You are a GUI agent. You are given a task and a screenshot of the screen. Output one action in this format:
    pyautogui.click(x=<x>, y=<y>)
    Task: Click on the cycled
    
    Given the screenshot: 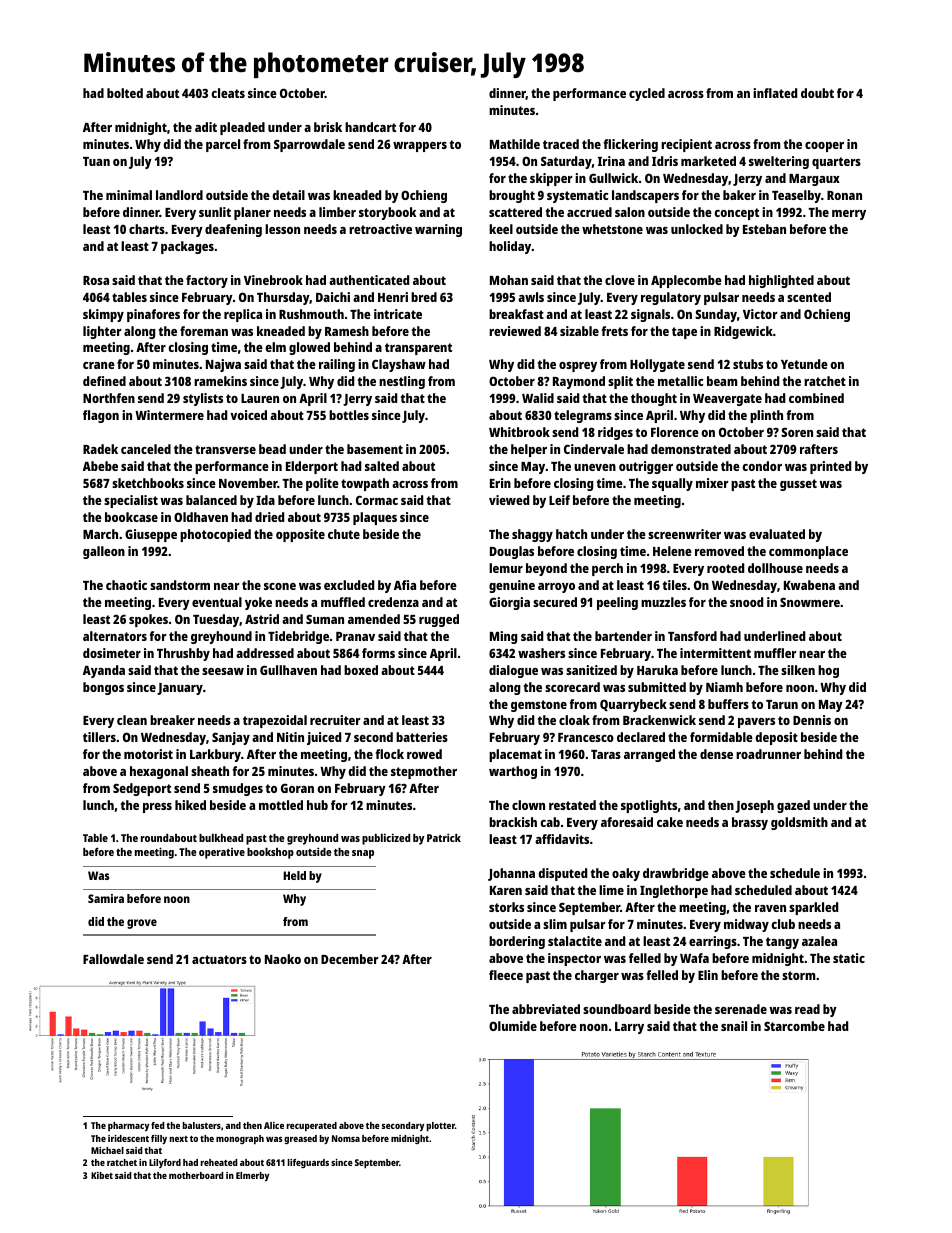 What is the action you would take?
    pyautogui.click(x=647, y=94)
